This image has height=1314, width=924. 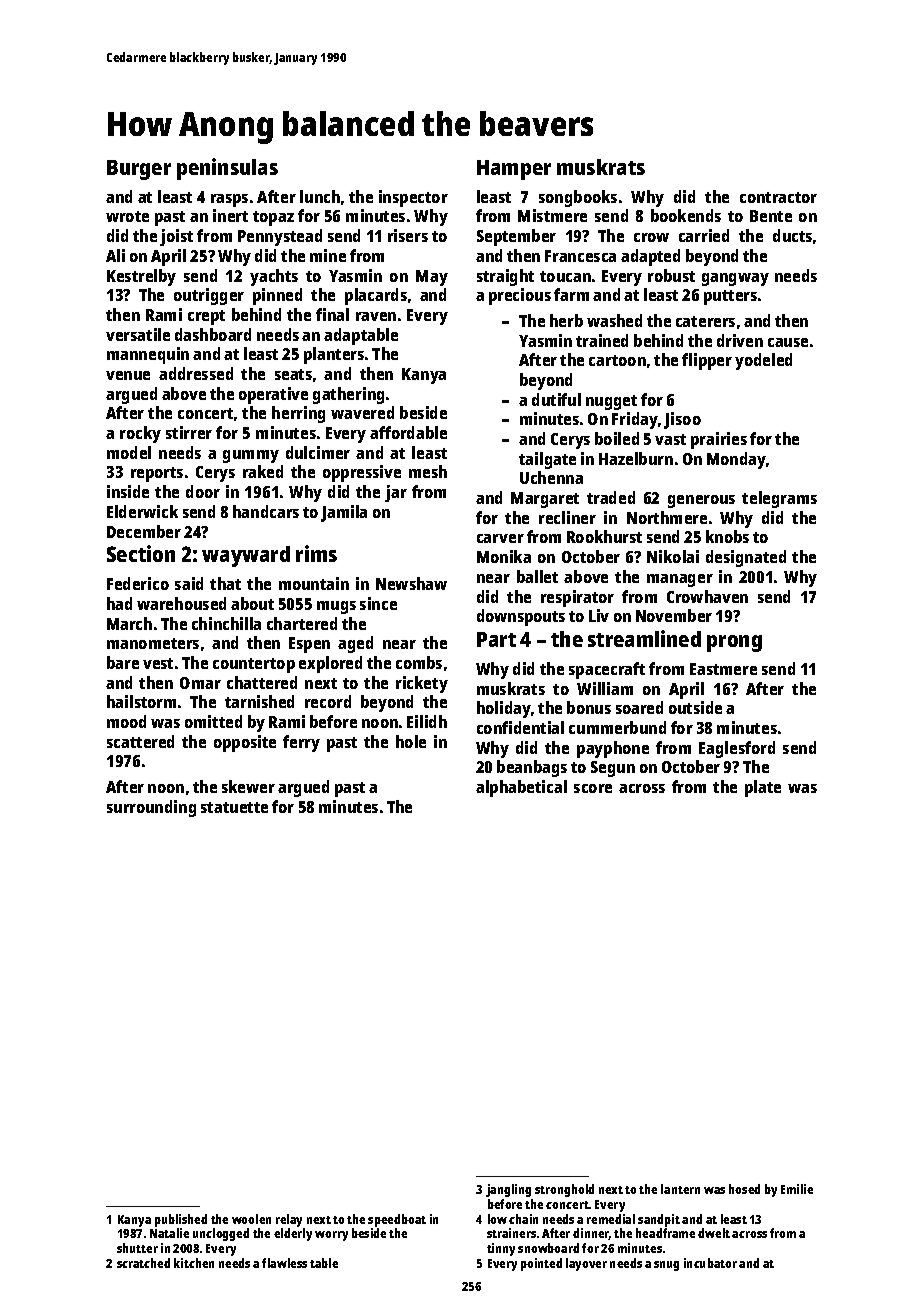 What do you see at coordinates (181, 1220) in the image?
I see `published` at bounding box center [181, 1220].
